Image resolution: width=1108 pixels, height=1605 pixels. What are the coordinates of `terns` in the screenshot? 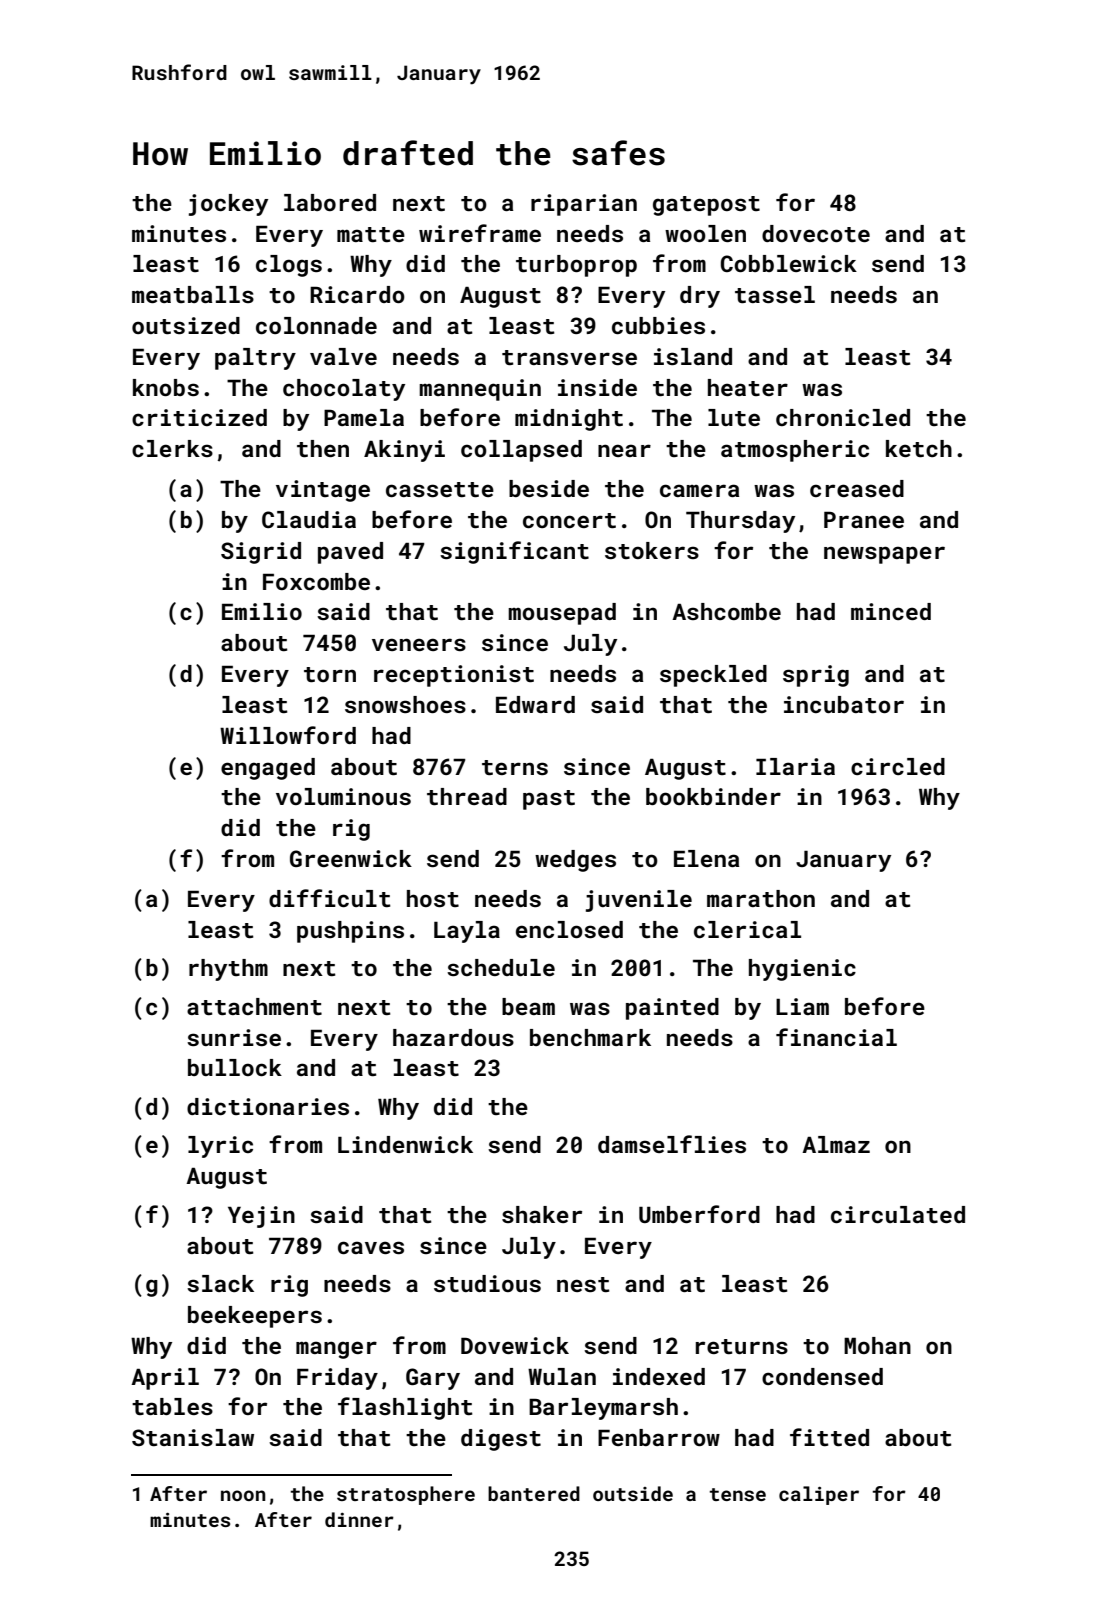 It's located at (515, 767).
